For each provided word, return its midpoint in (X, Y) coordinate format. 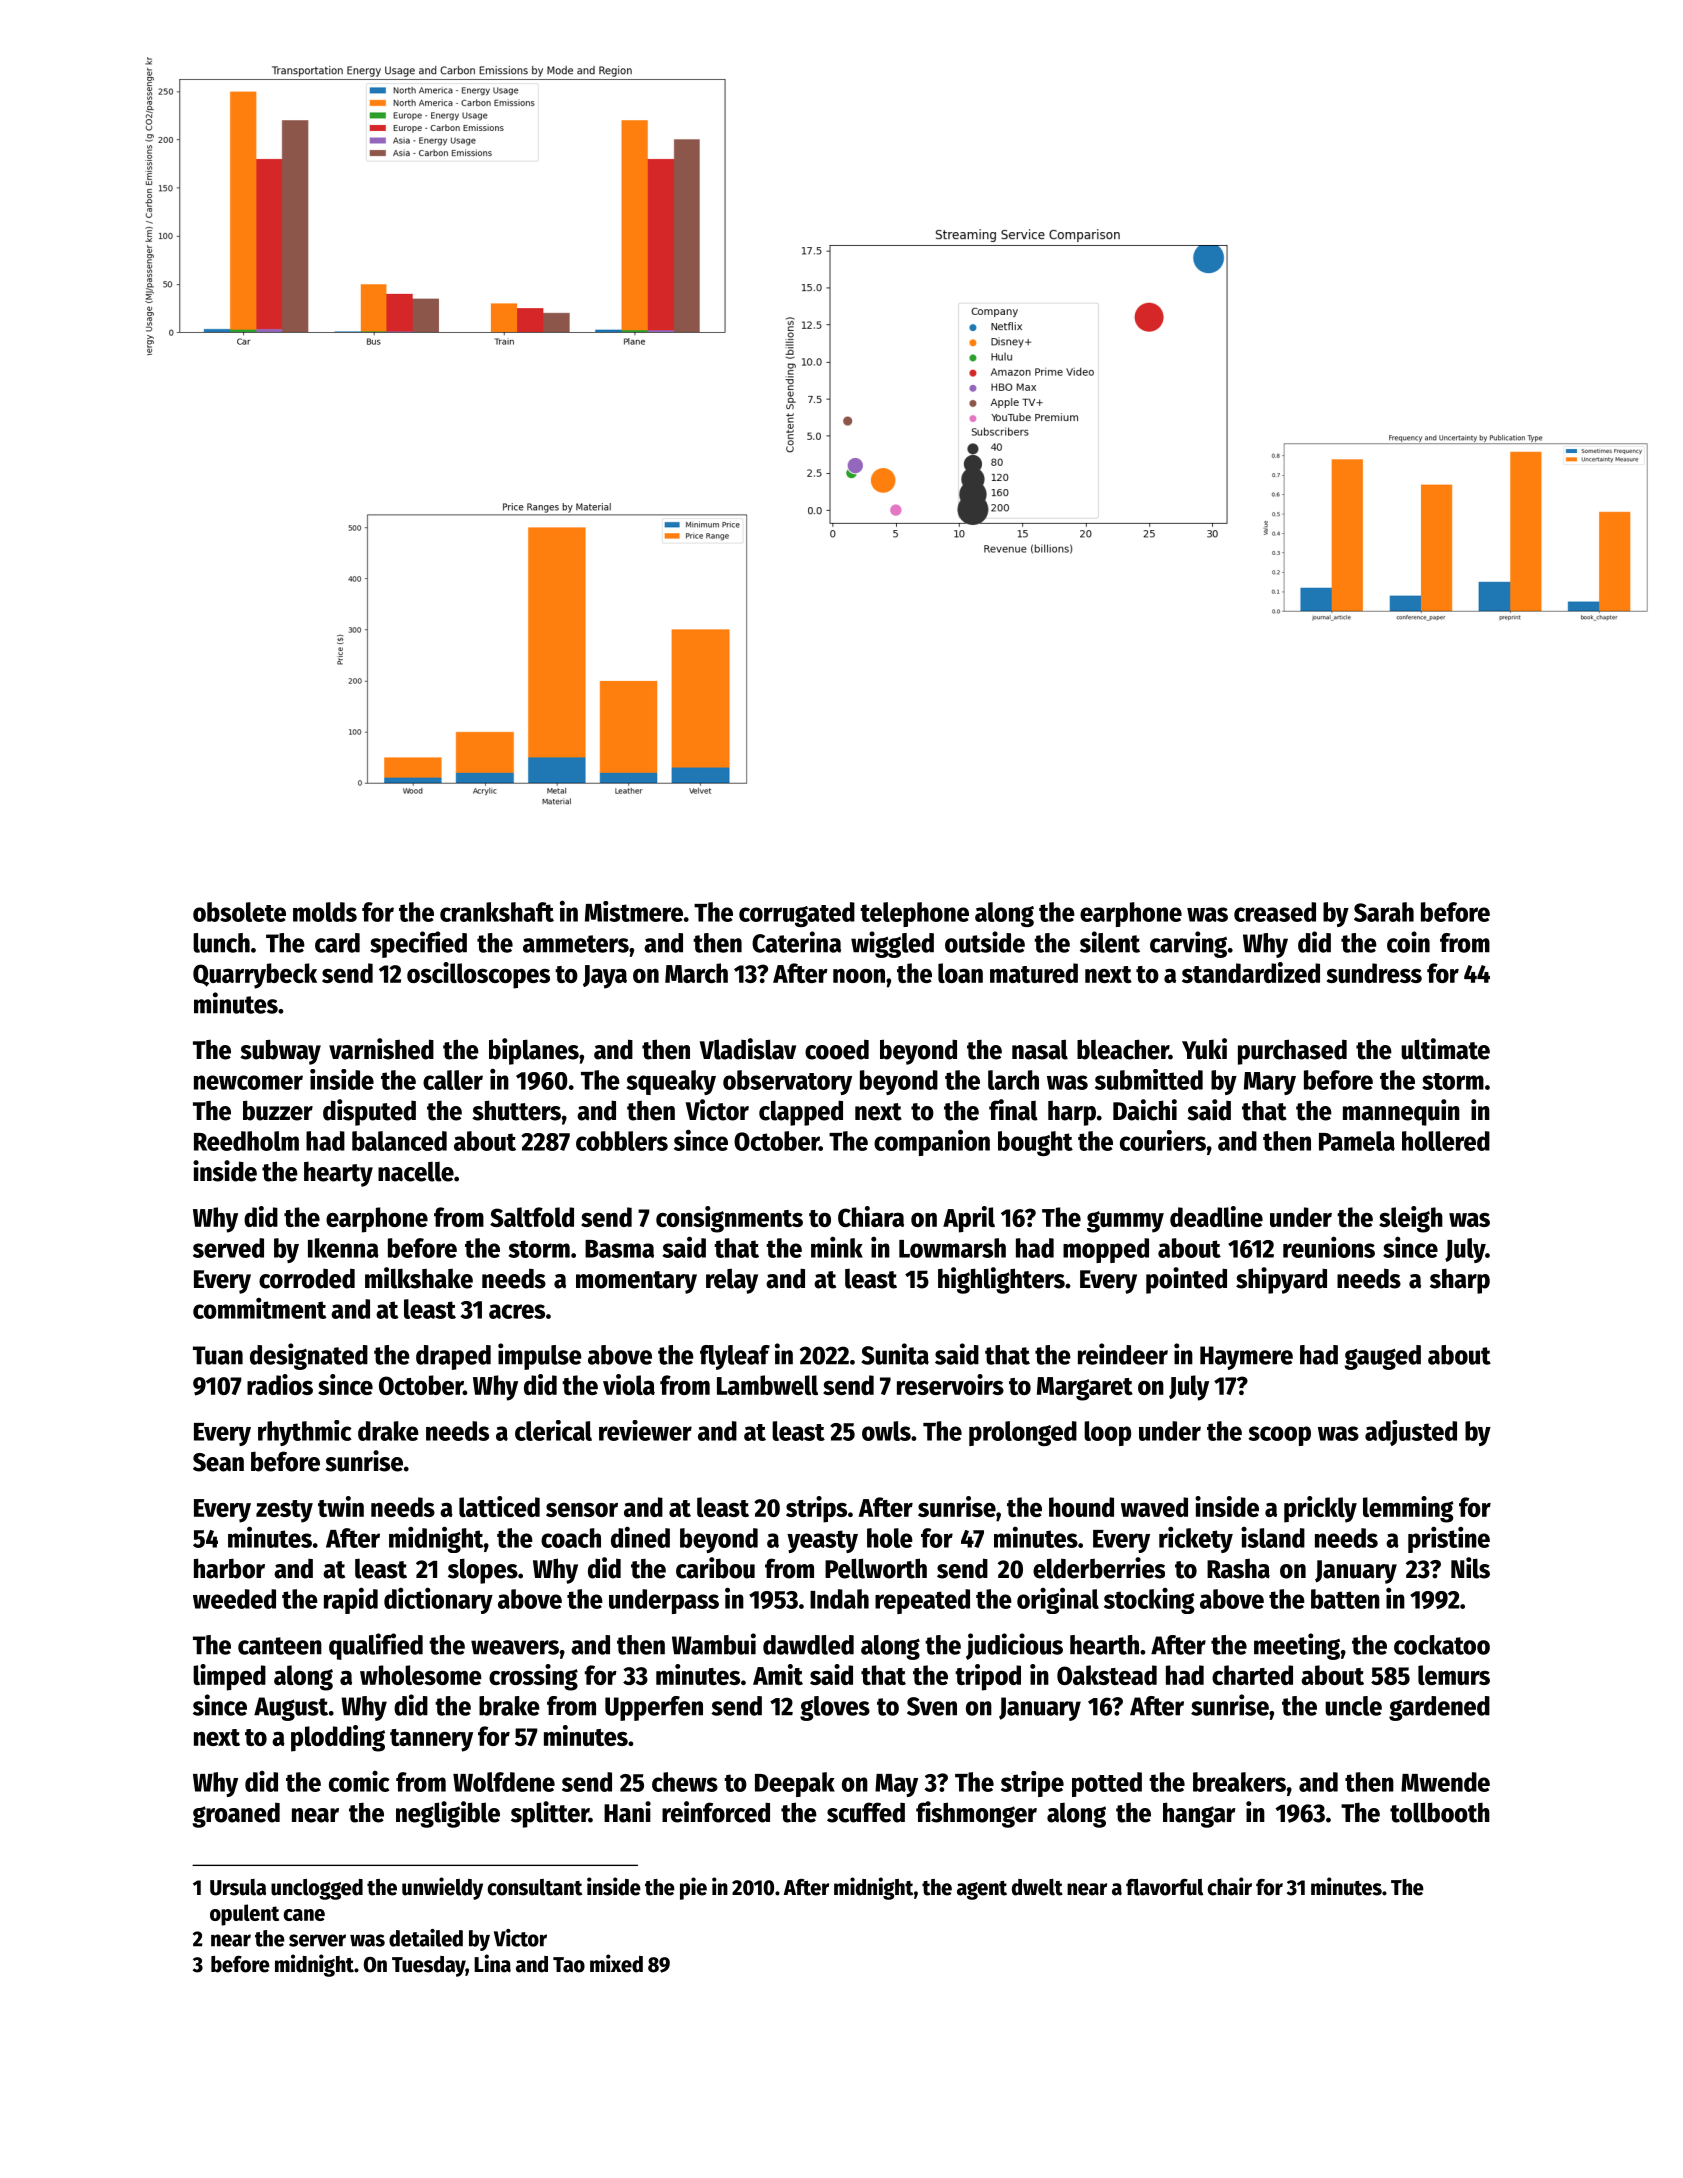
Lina (492, 1963)
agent (982, 1890)
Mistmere (634, 911)
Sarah (1384, 912)
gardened (1439, 1708)
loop (1107, 1433)
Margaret (1085, 1389)
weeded (234, 1599)
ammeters (576, 944)
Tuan (218, 1355)
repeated (922, 1601)
